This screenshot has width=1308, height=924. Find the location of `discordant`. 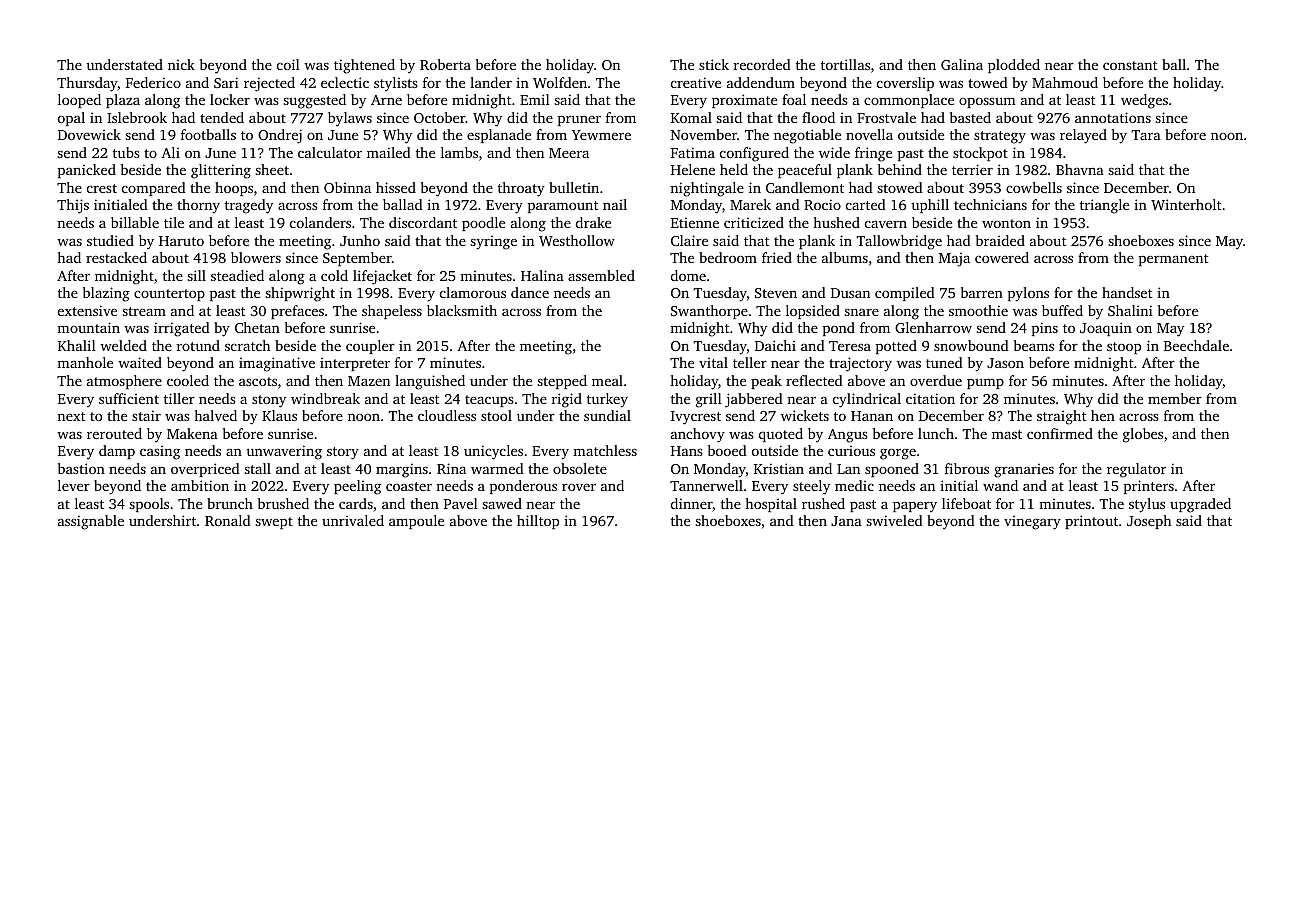

discordant is located at coordinates (423, 222).
